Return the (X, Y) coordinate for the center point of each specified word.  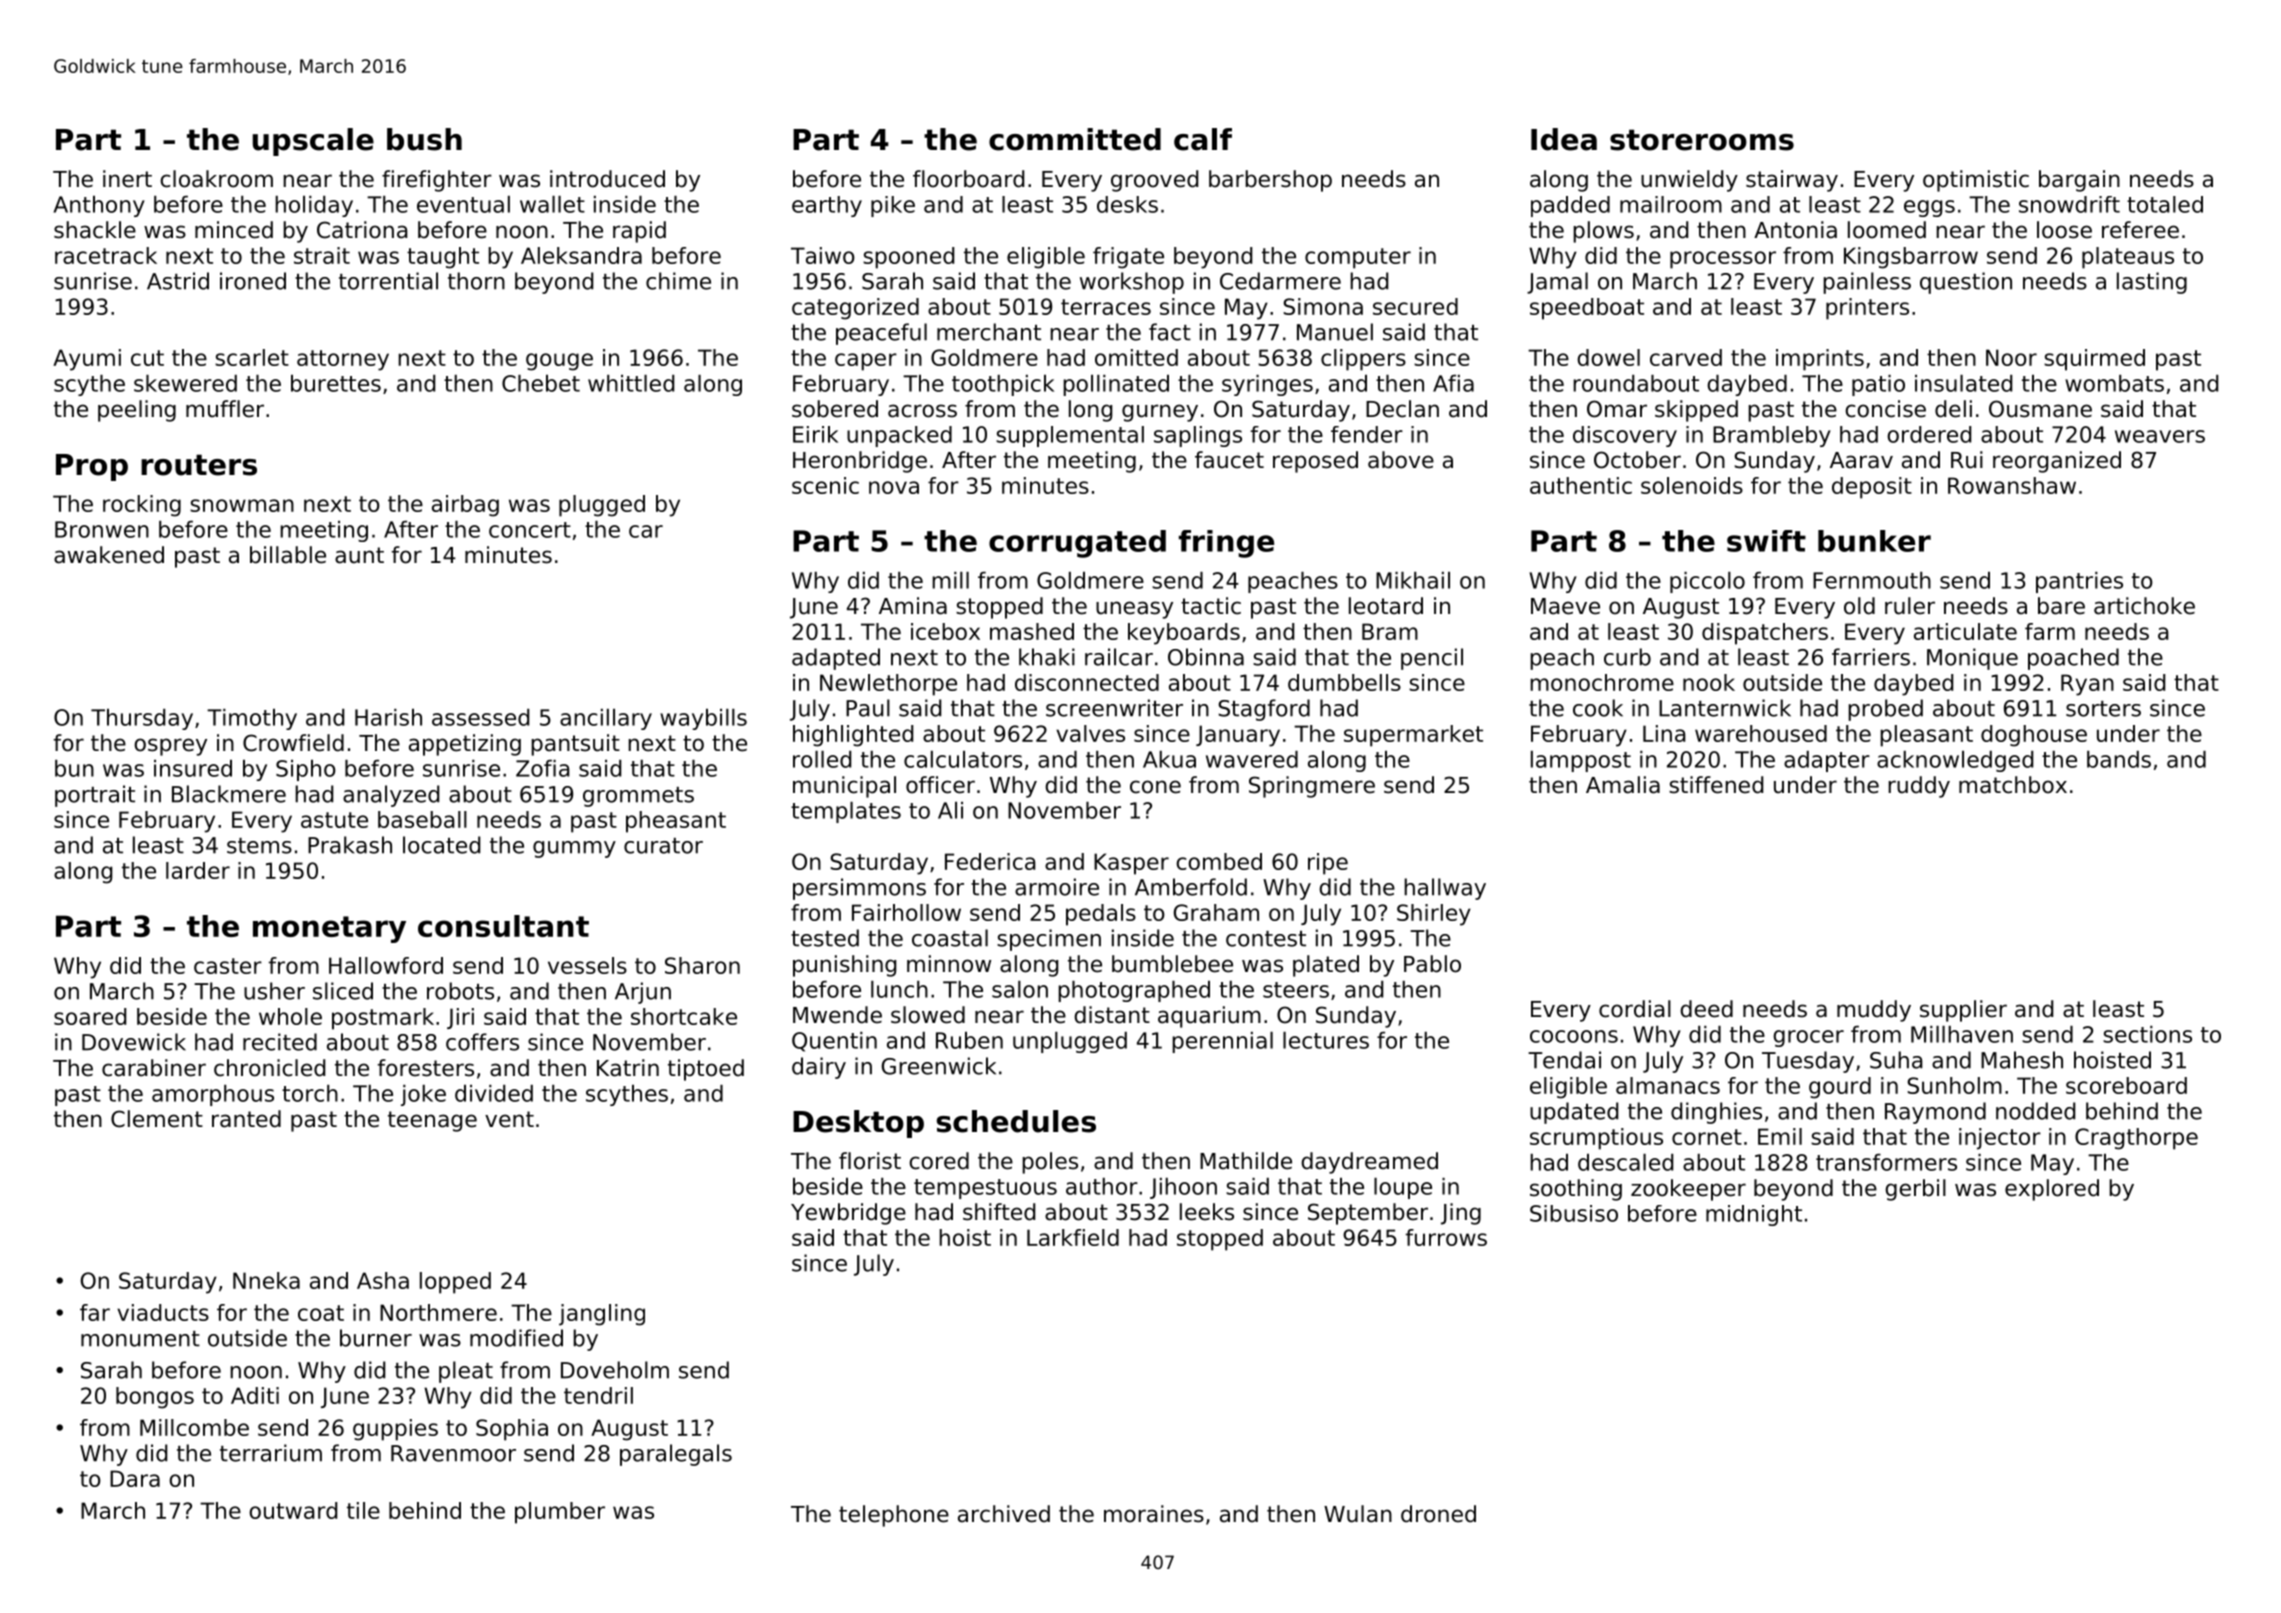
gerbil (1915, 1190)
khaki (1047, 657)
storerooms (1702, 140)
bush (424, 139)
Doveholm (615, 1370)
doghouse (2034, 736)
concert (530, 530)
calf (1203, 139)
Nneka (266, 1280)
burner (376, 1338)
